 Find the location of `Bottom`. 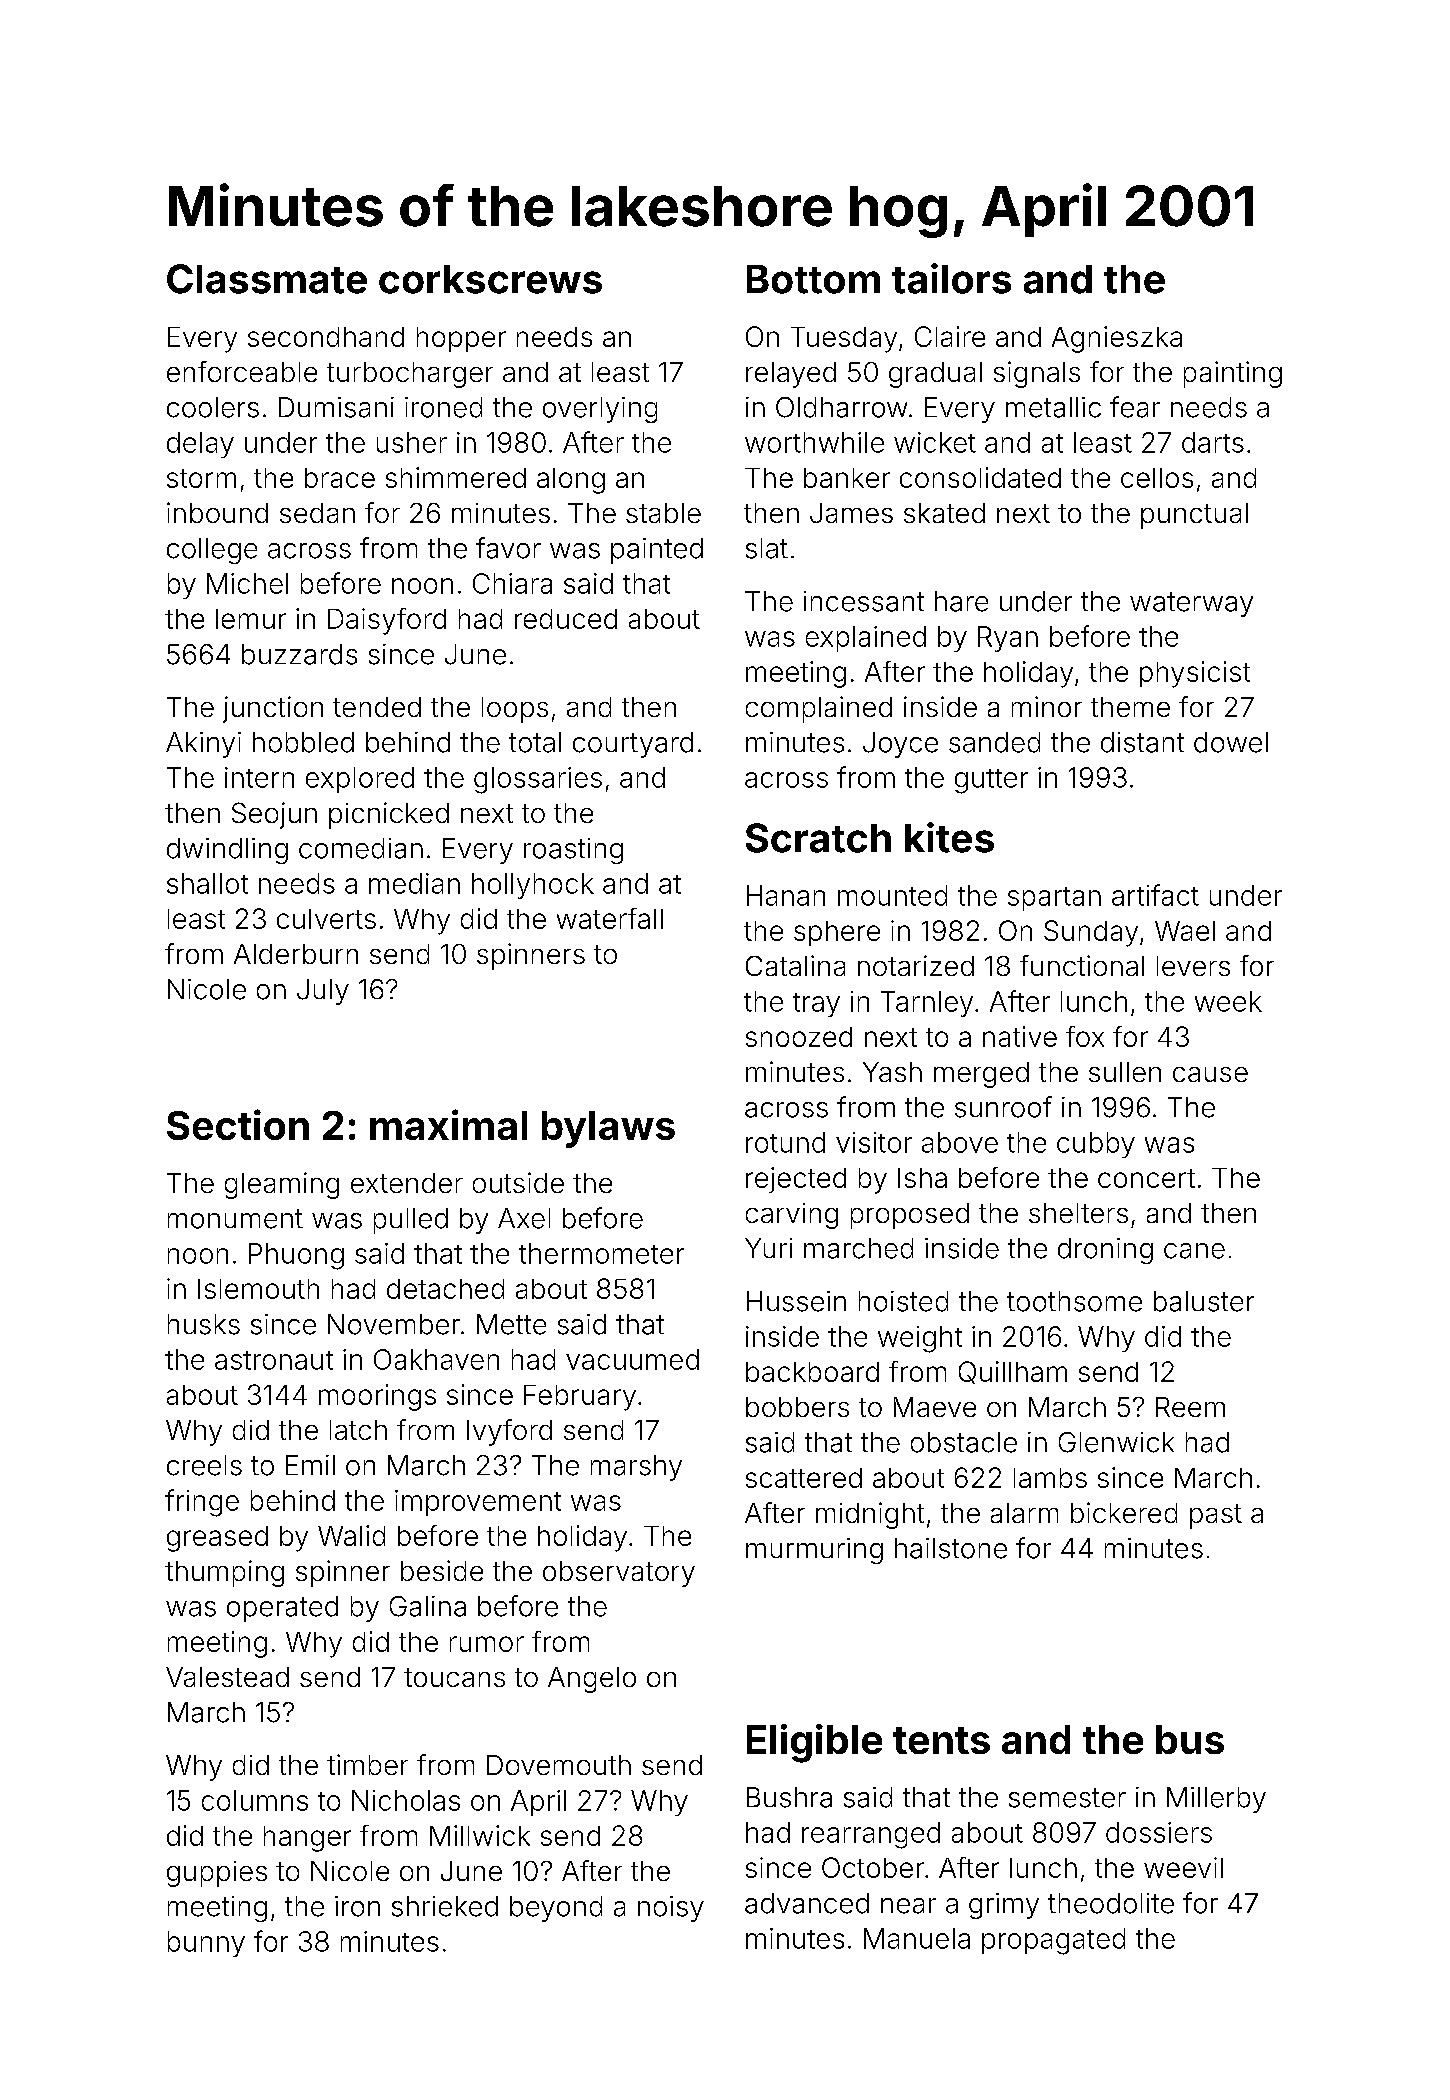

Bottom is located at coordinates (813, 279).
